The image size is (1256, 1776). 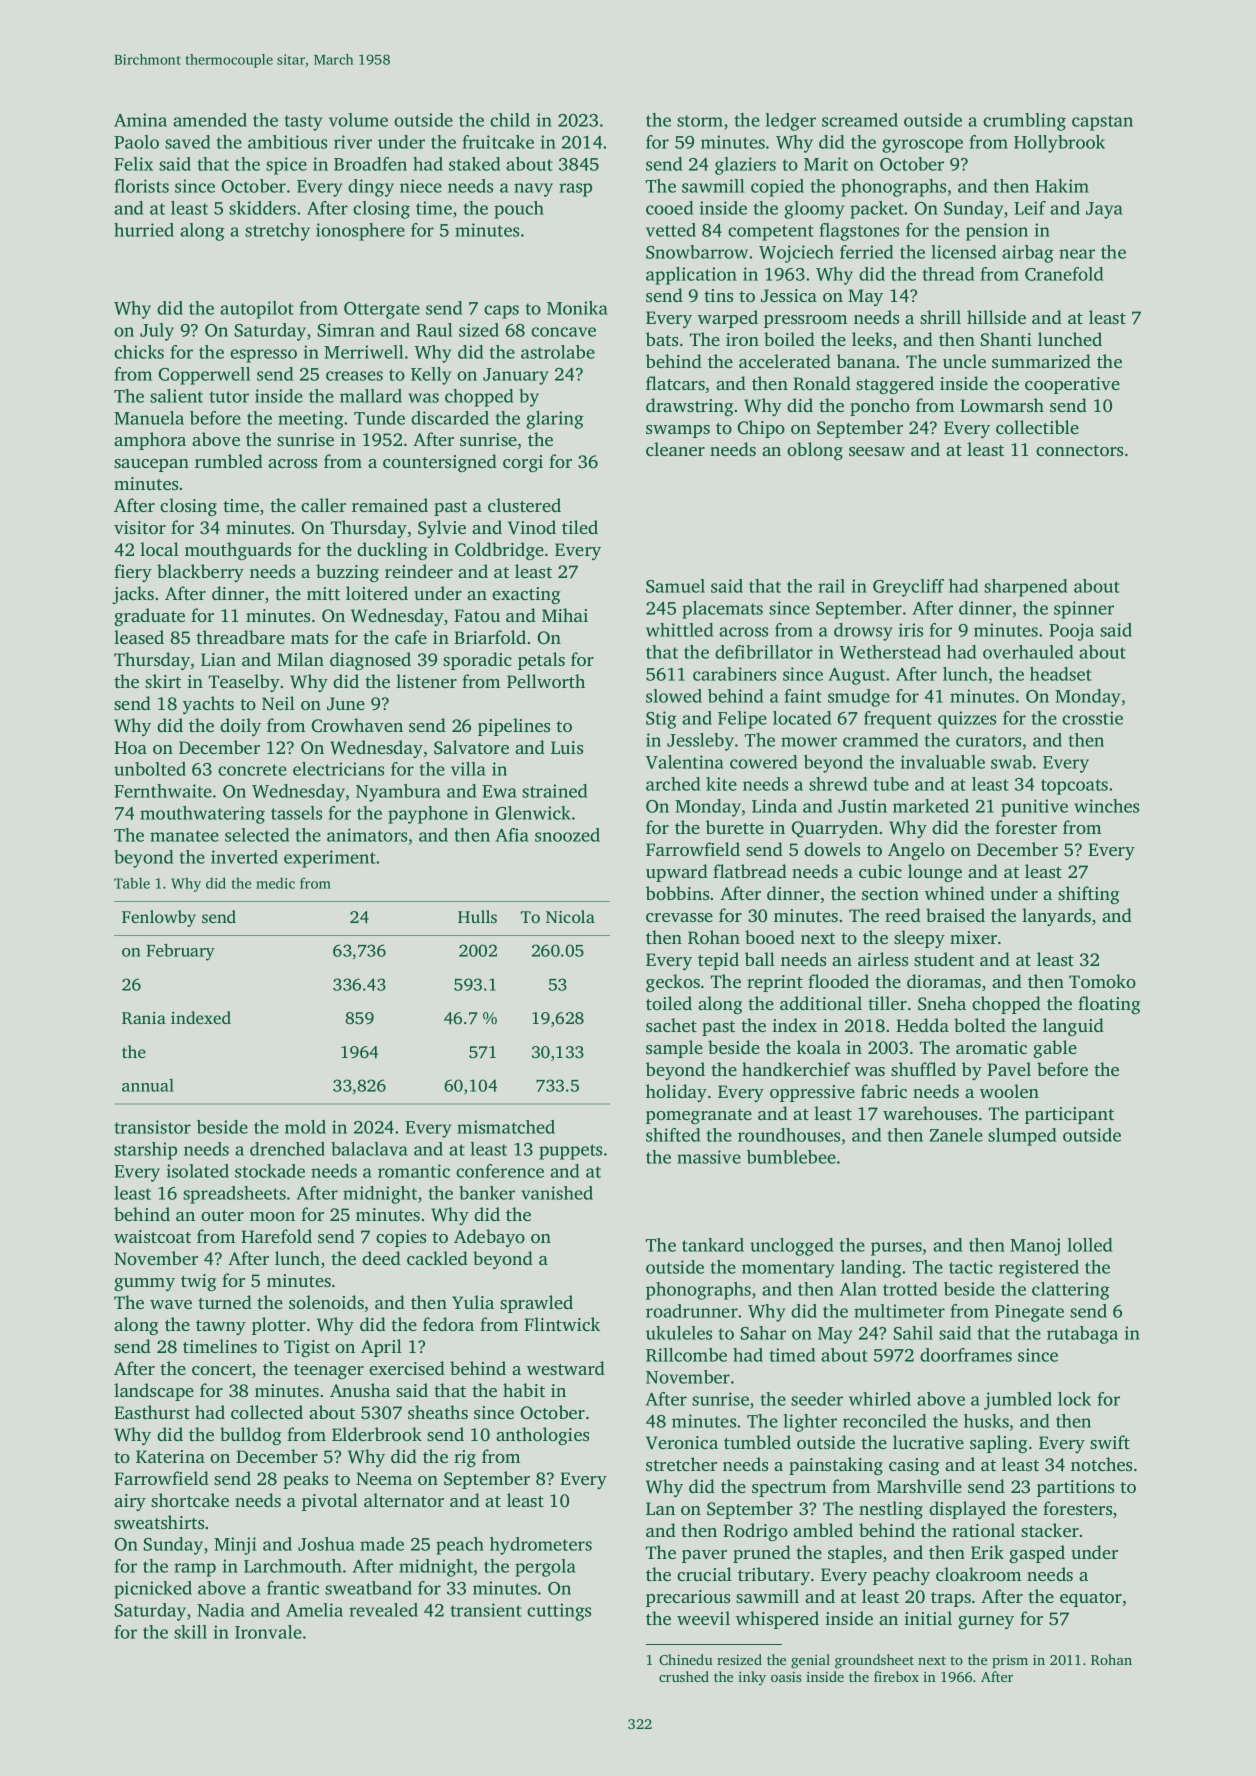 What do you see at coordinates (1101, 1464) in the page?
I see `notches` at bounding box center [1101, 1464].
